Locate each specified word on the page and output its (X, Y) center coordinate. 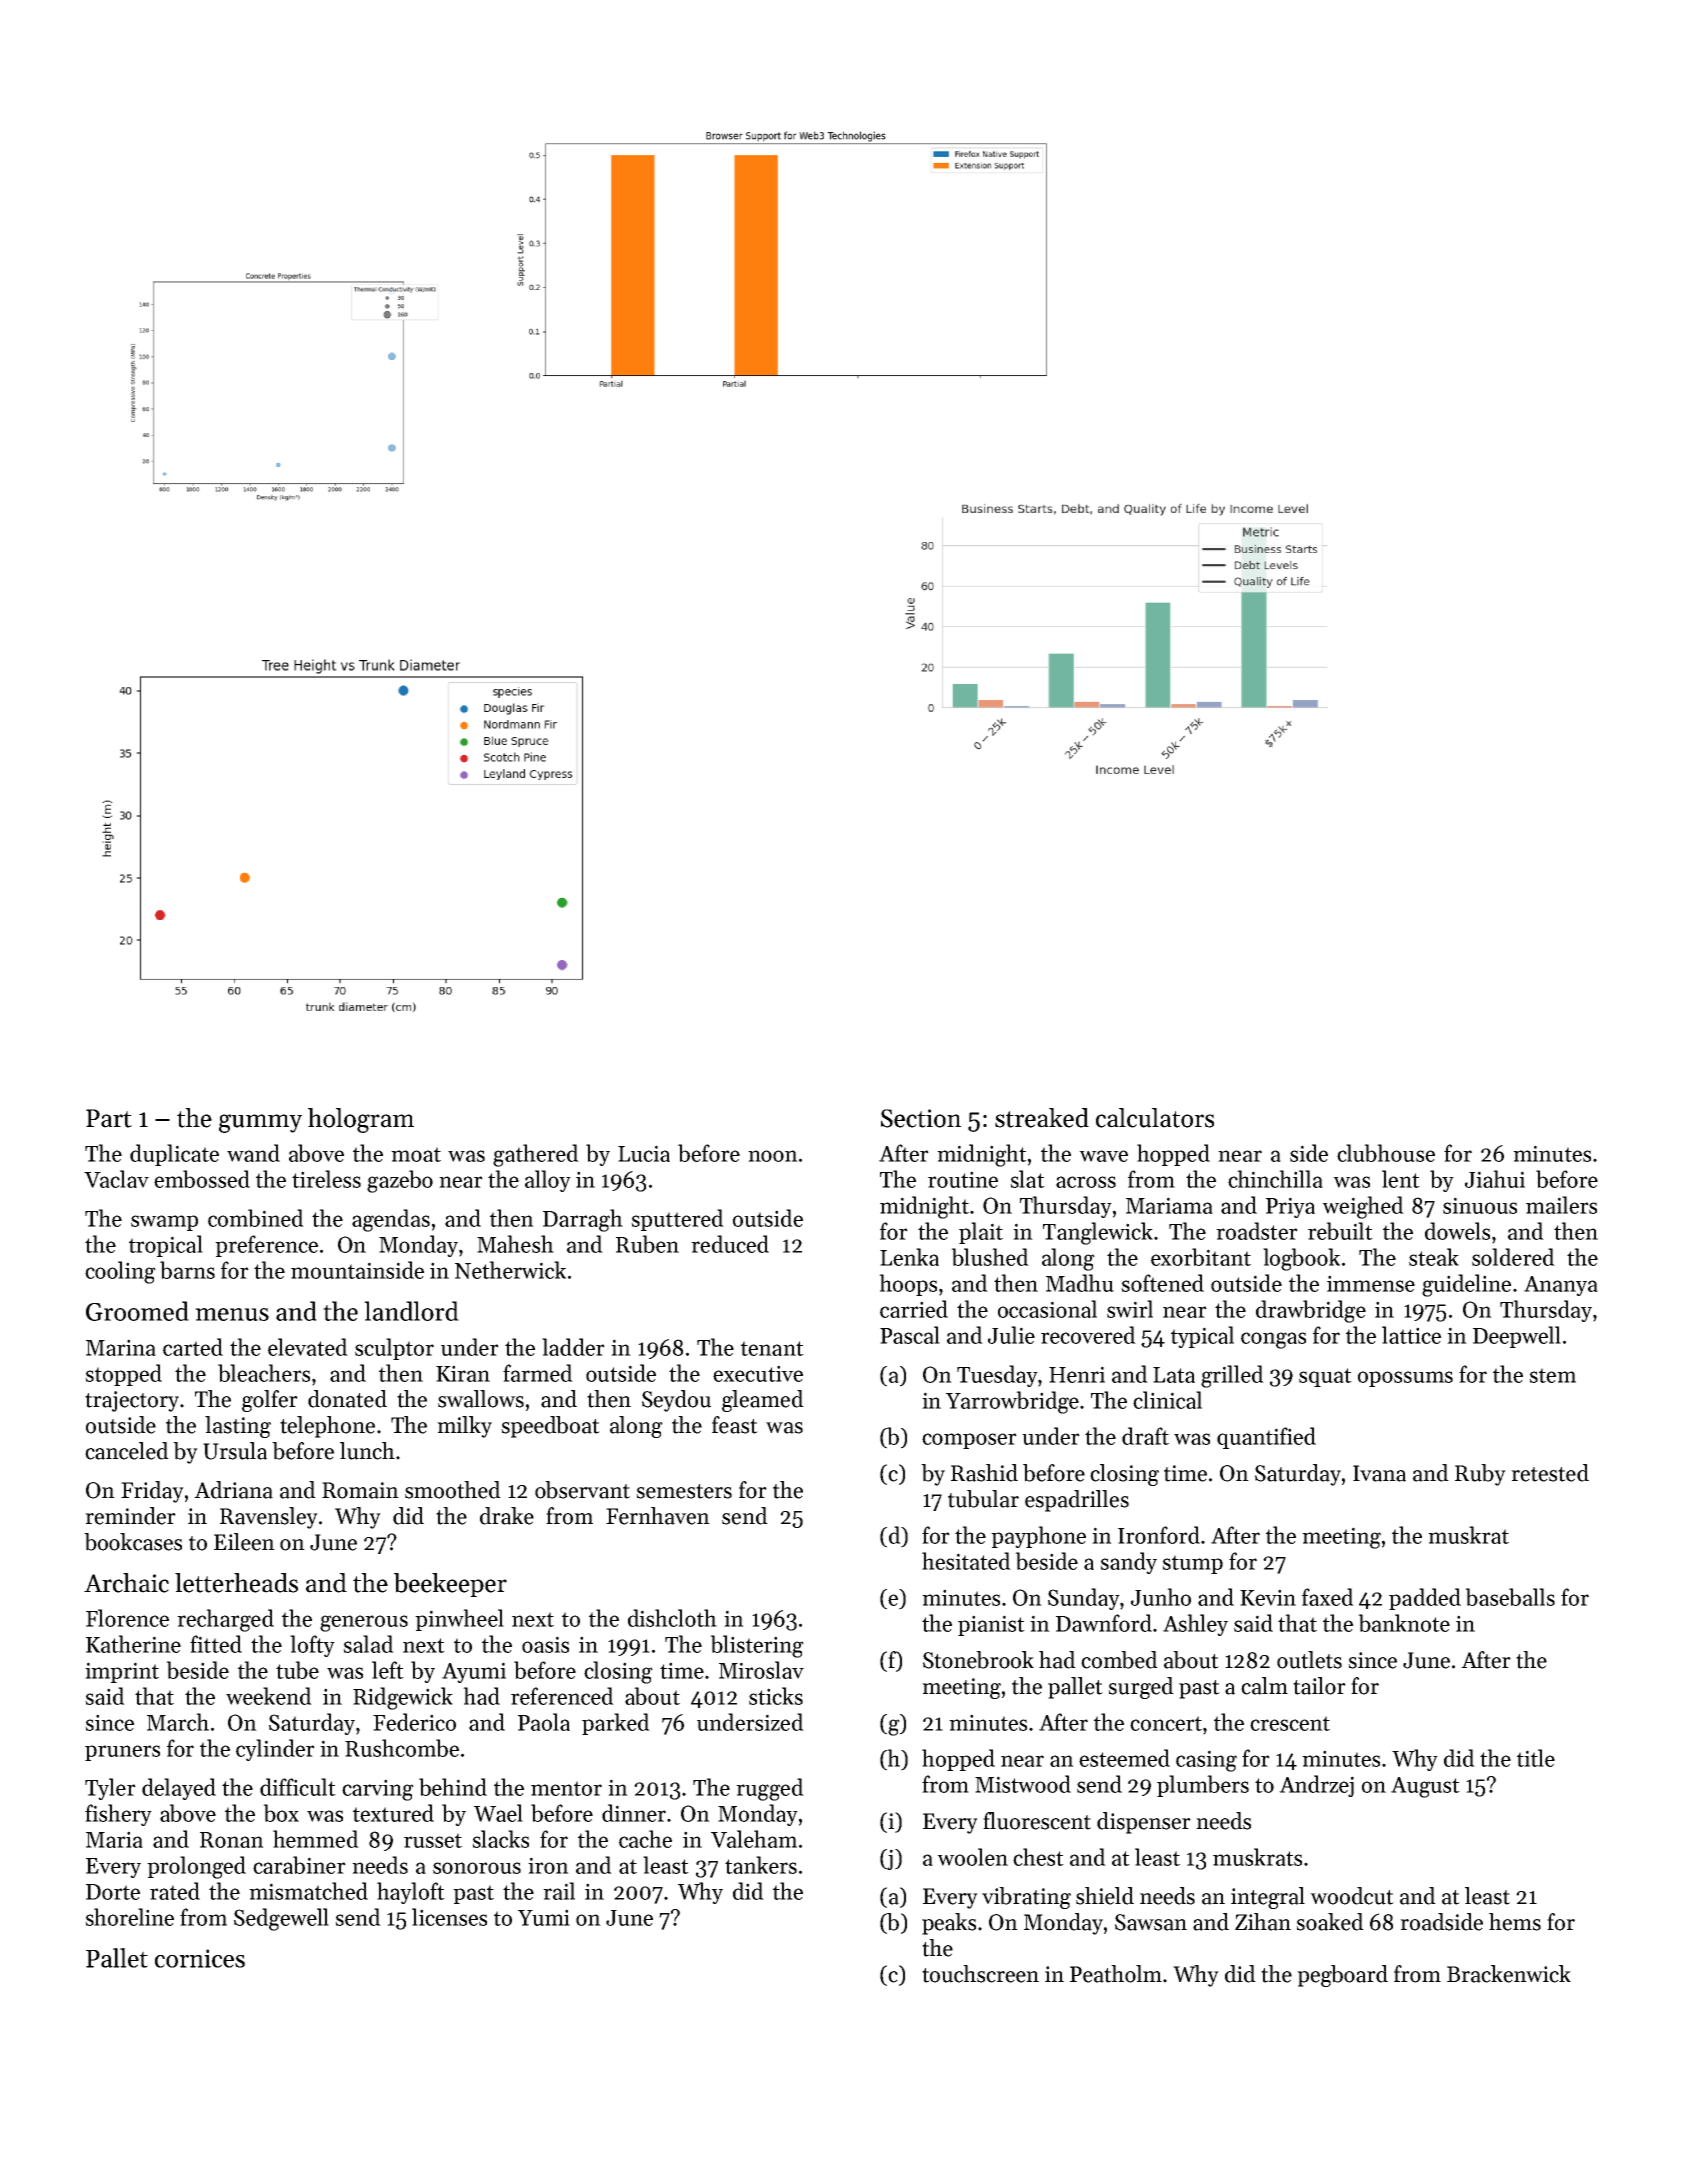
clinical (1167, 1400)
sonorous (477, 1868)
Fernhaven (658, 1516)
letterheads (236, 1583)
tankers (761, 1865)
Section (921, 1118)
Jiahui (1495, 1179)
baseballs (1510, 1597)
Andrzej (1316, 1786)
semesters (684, 1491)
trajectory (132, 1401)
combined (256, 1218)
